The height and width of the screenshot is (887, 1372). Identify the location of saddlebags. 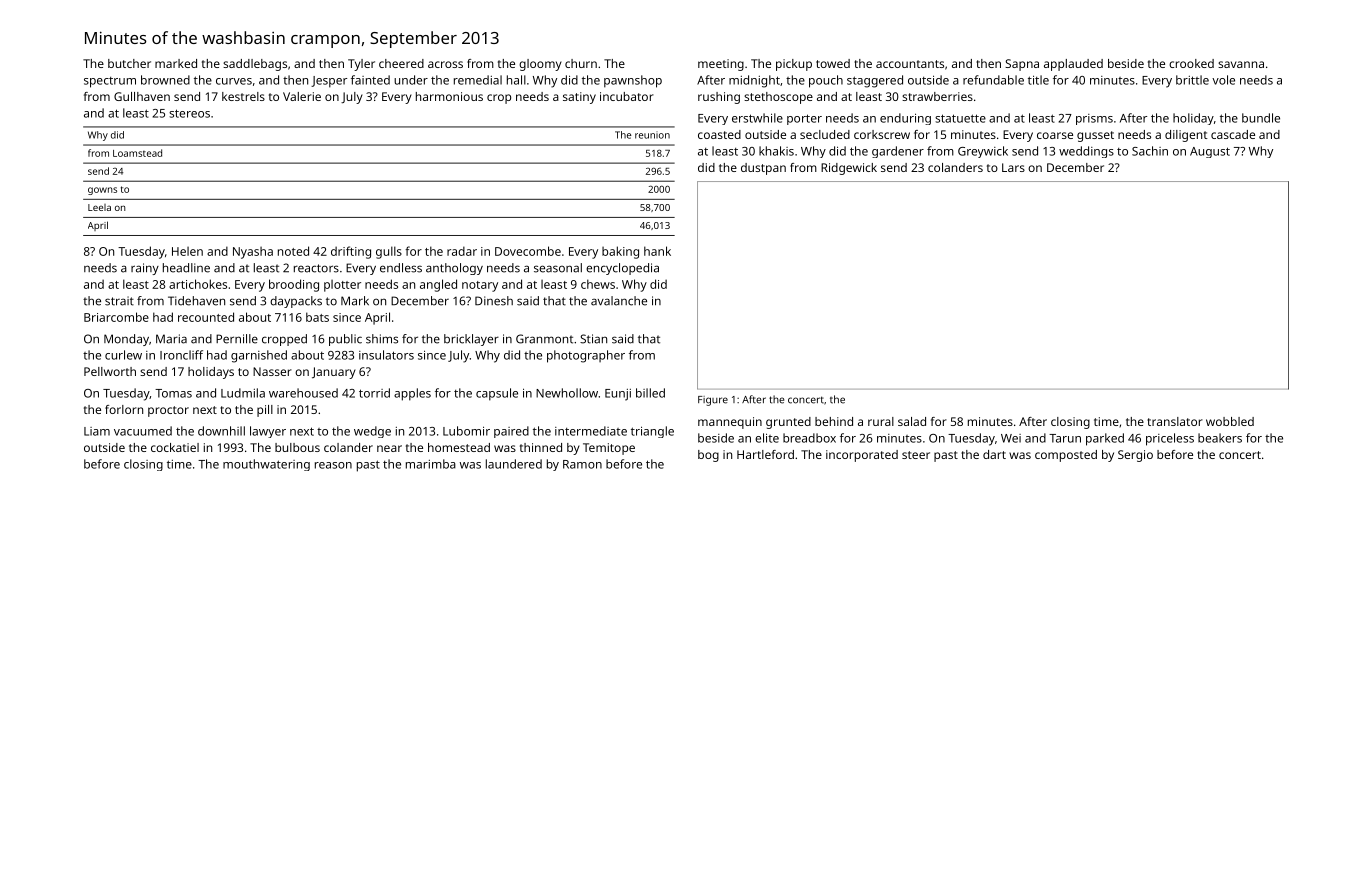
(255, 65).
